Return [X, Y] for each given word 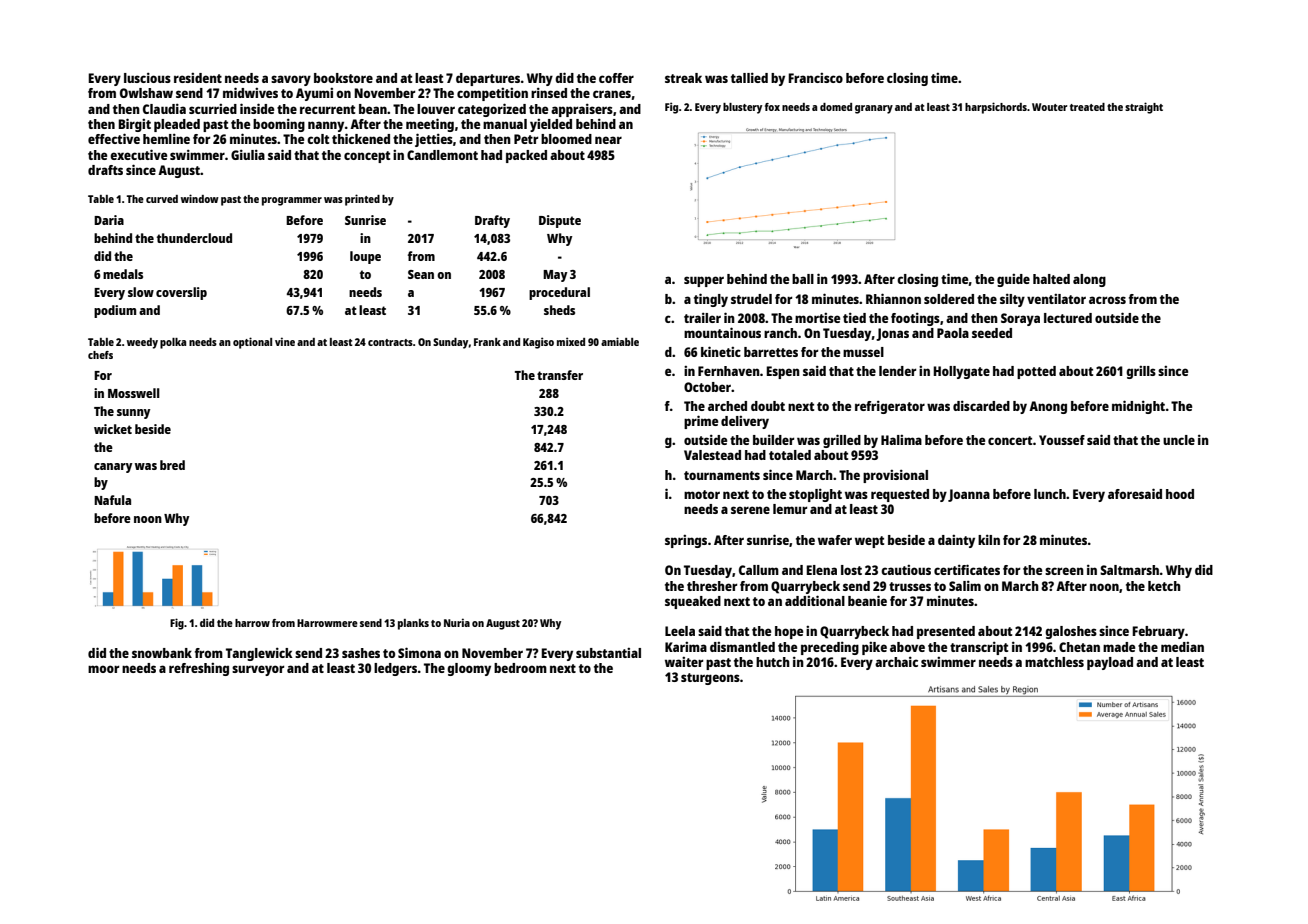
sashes [361, 653]
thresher [712, 586]
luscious [147, 78]
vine [285, 341]
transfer [560, 375]
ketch [1164, 586]
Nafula [112, 500]
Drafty [492, 221]
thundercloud [194, 238]
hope [789, 632]
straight [1144, 108]
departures [488, 79]
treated [1087, 107]
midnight [1138, 407]
